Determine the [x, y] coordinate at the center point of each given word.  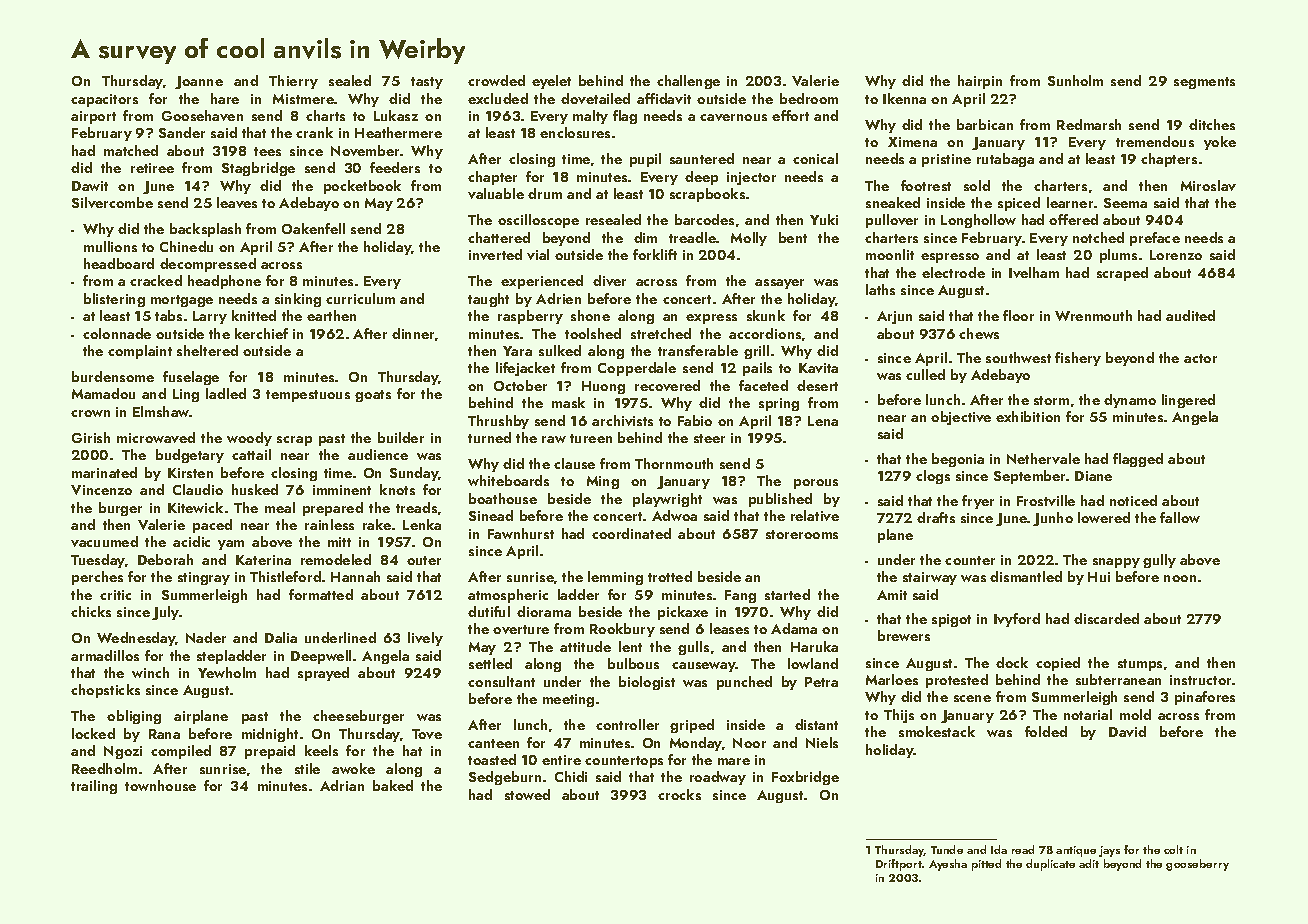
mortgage [182, 301]
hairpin [980, 82]
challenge [688, 82]
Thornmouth [674, 463]
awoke [353, 768]
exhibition [1028, 416]
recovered [667, 385]
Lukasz [396, 115]
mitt [339, 542]
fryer [978, 502]
